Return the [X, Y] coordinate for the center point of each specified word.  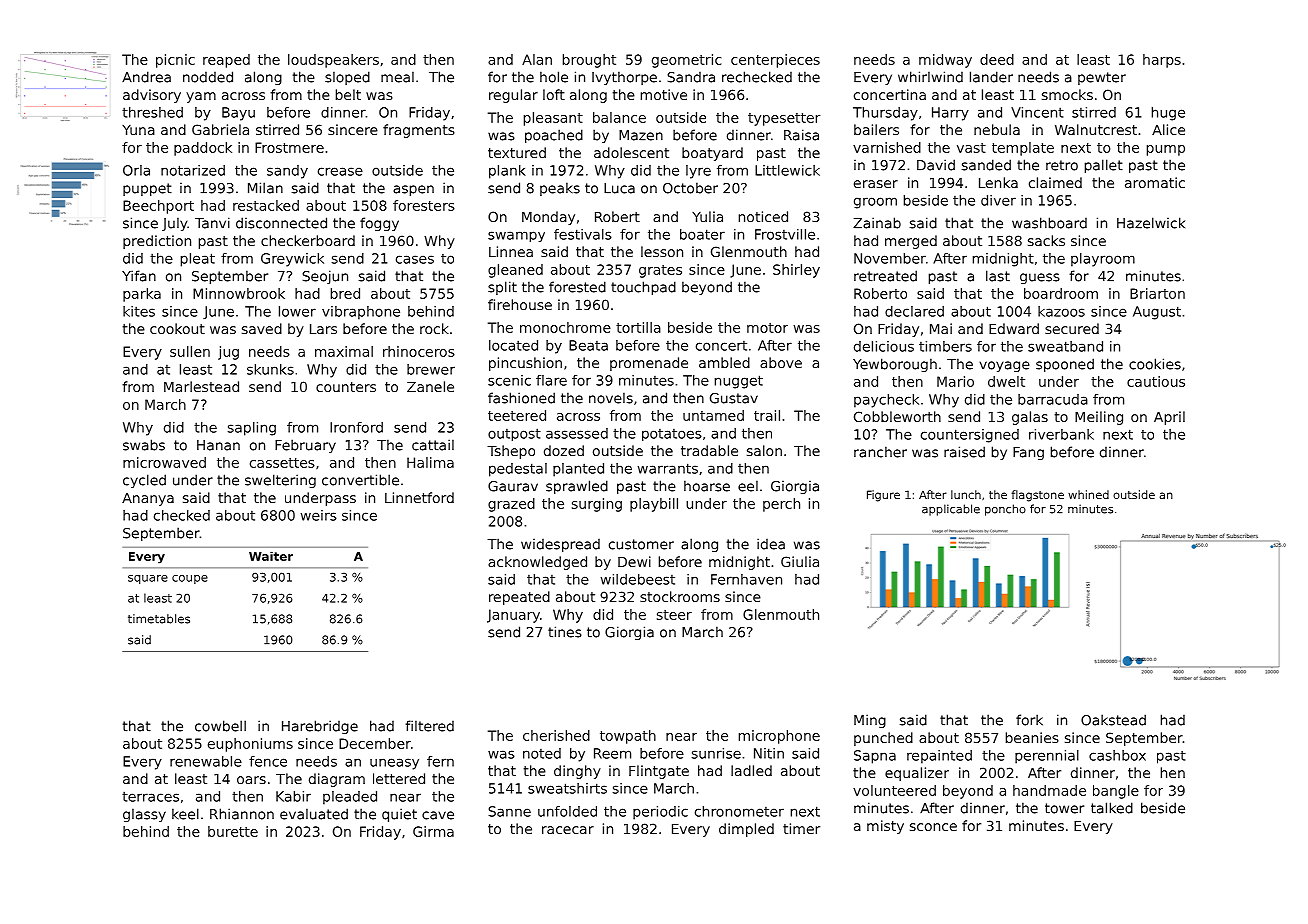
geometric [686, 61]
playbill [654, 505]
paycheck [886, 401]
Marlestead [201, 386]
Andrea [146, 77]
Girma [433, 831]
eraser [876, 184]
